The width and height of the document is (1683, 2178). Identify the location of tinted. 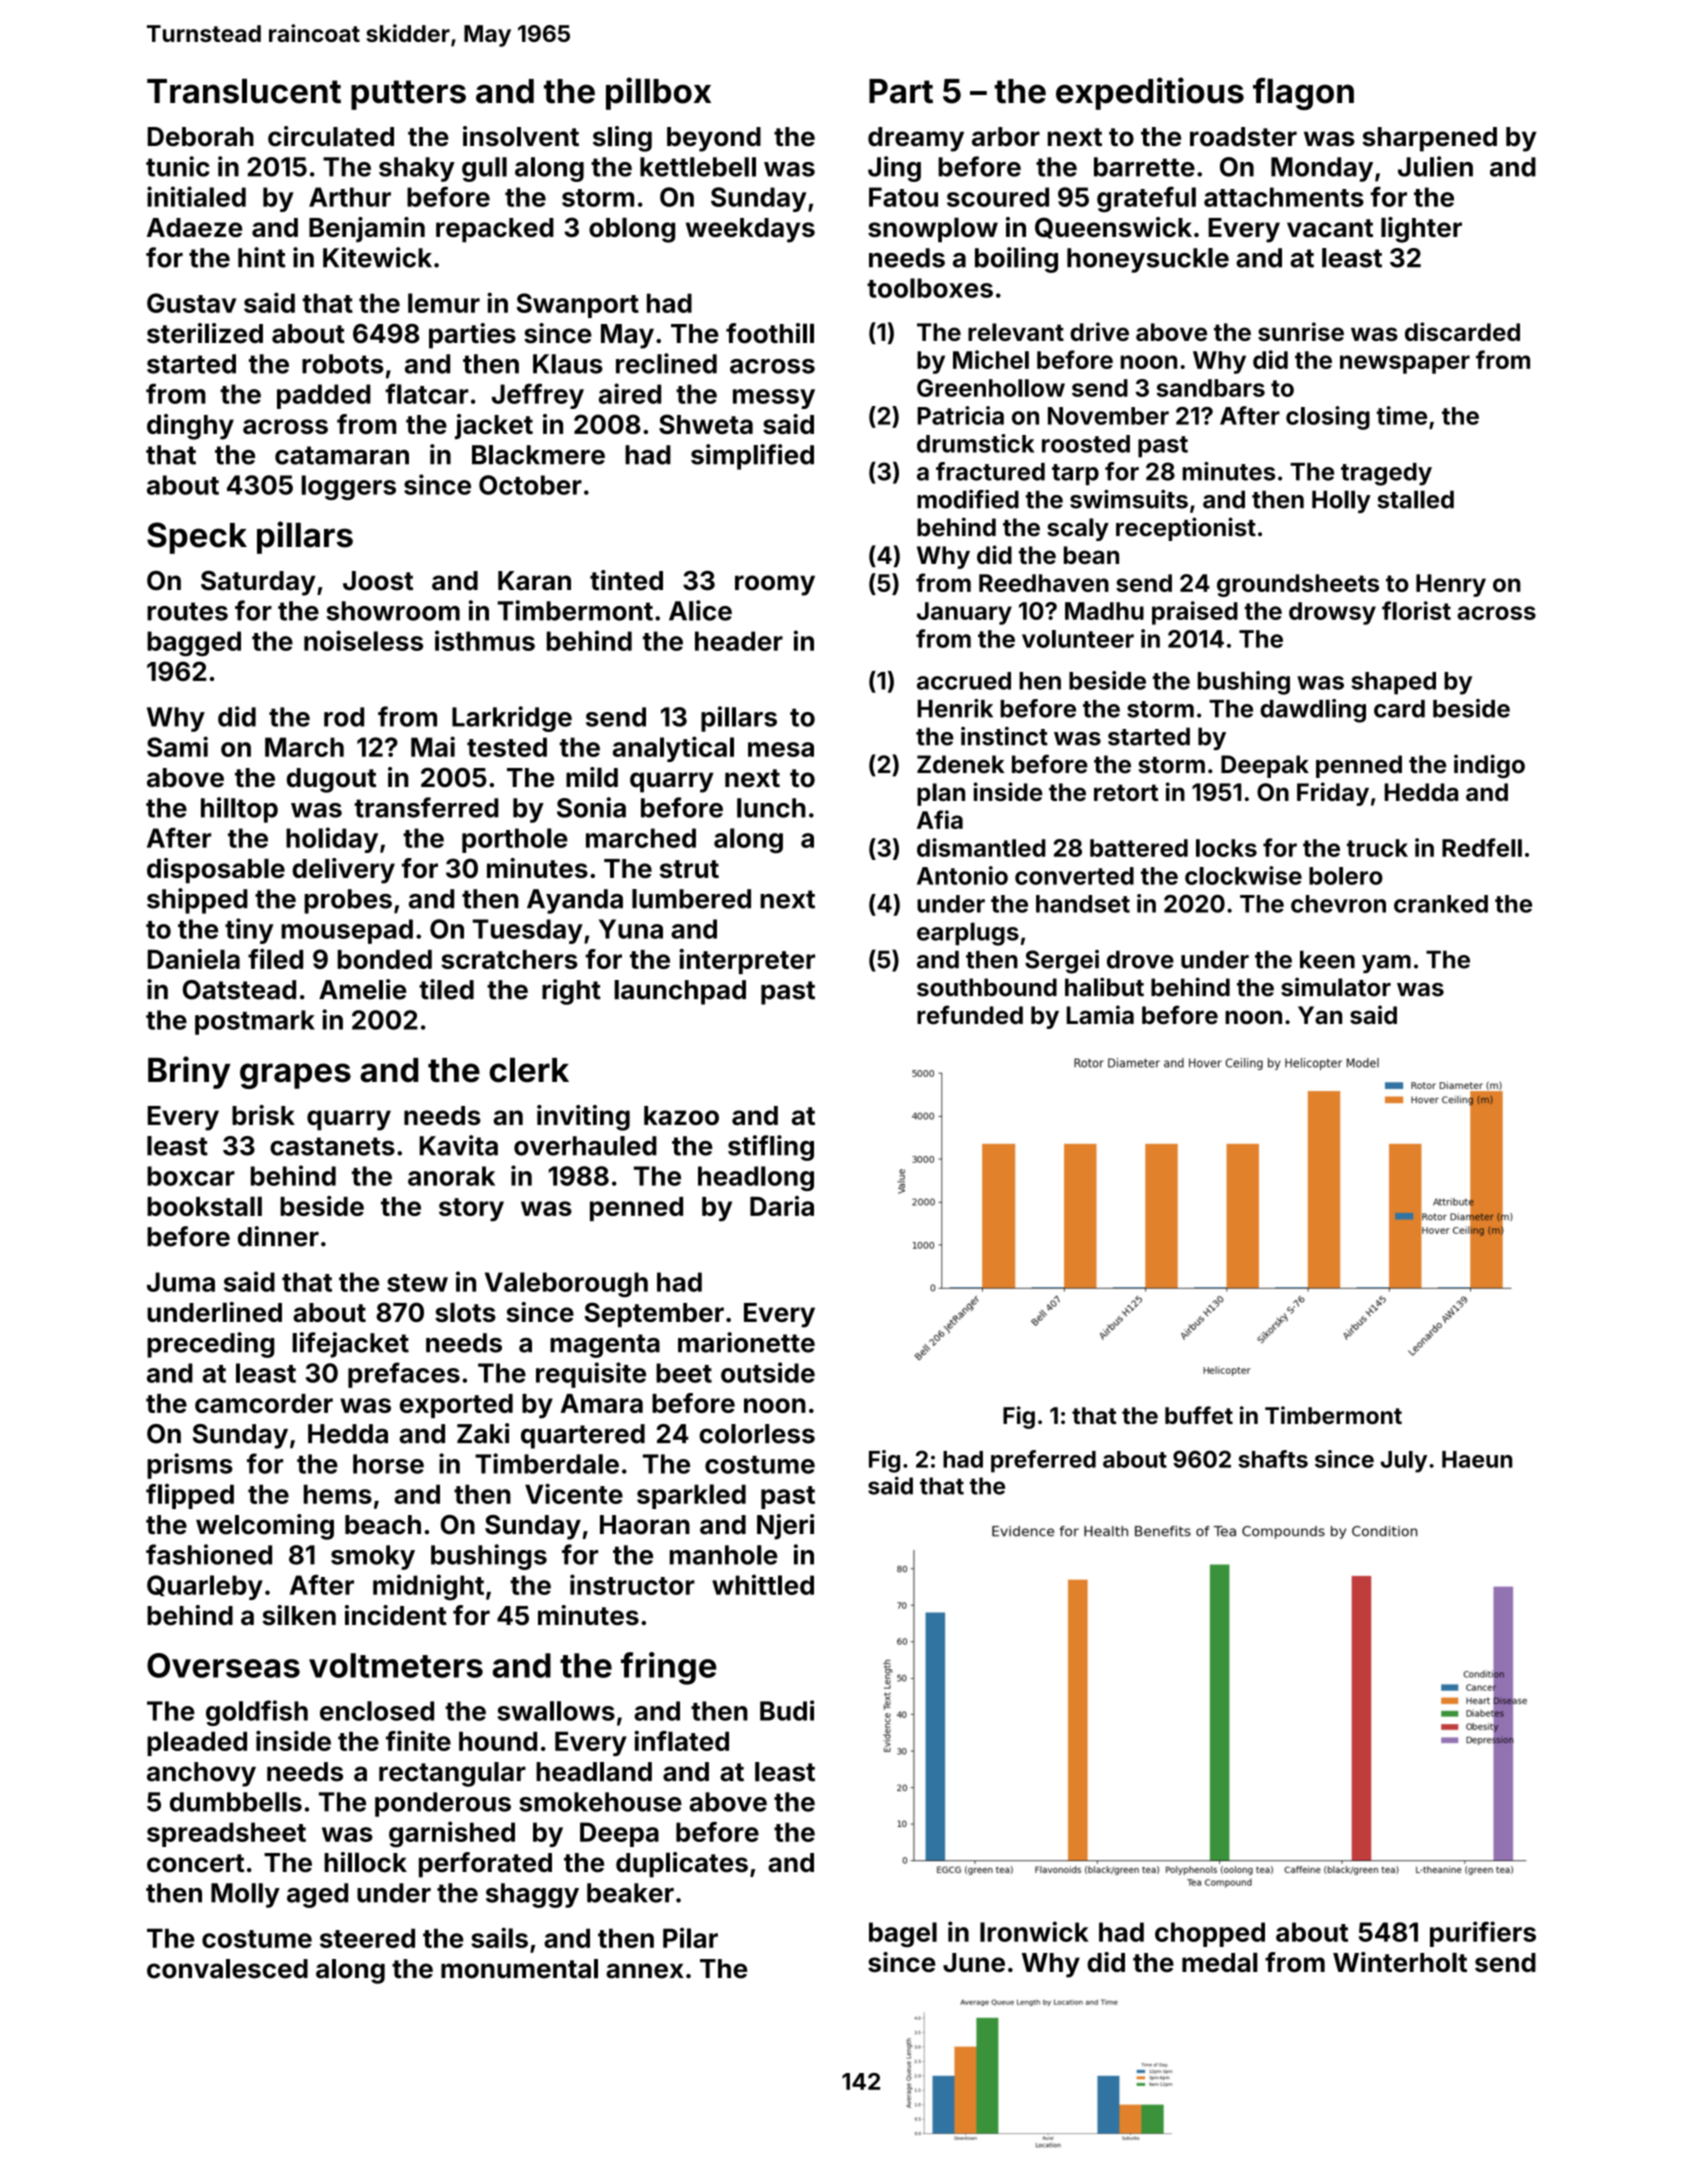
(626, 580).
